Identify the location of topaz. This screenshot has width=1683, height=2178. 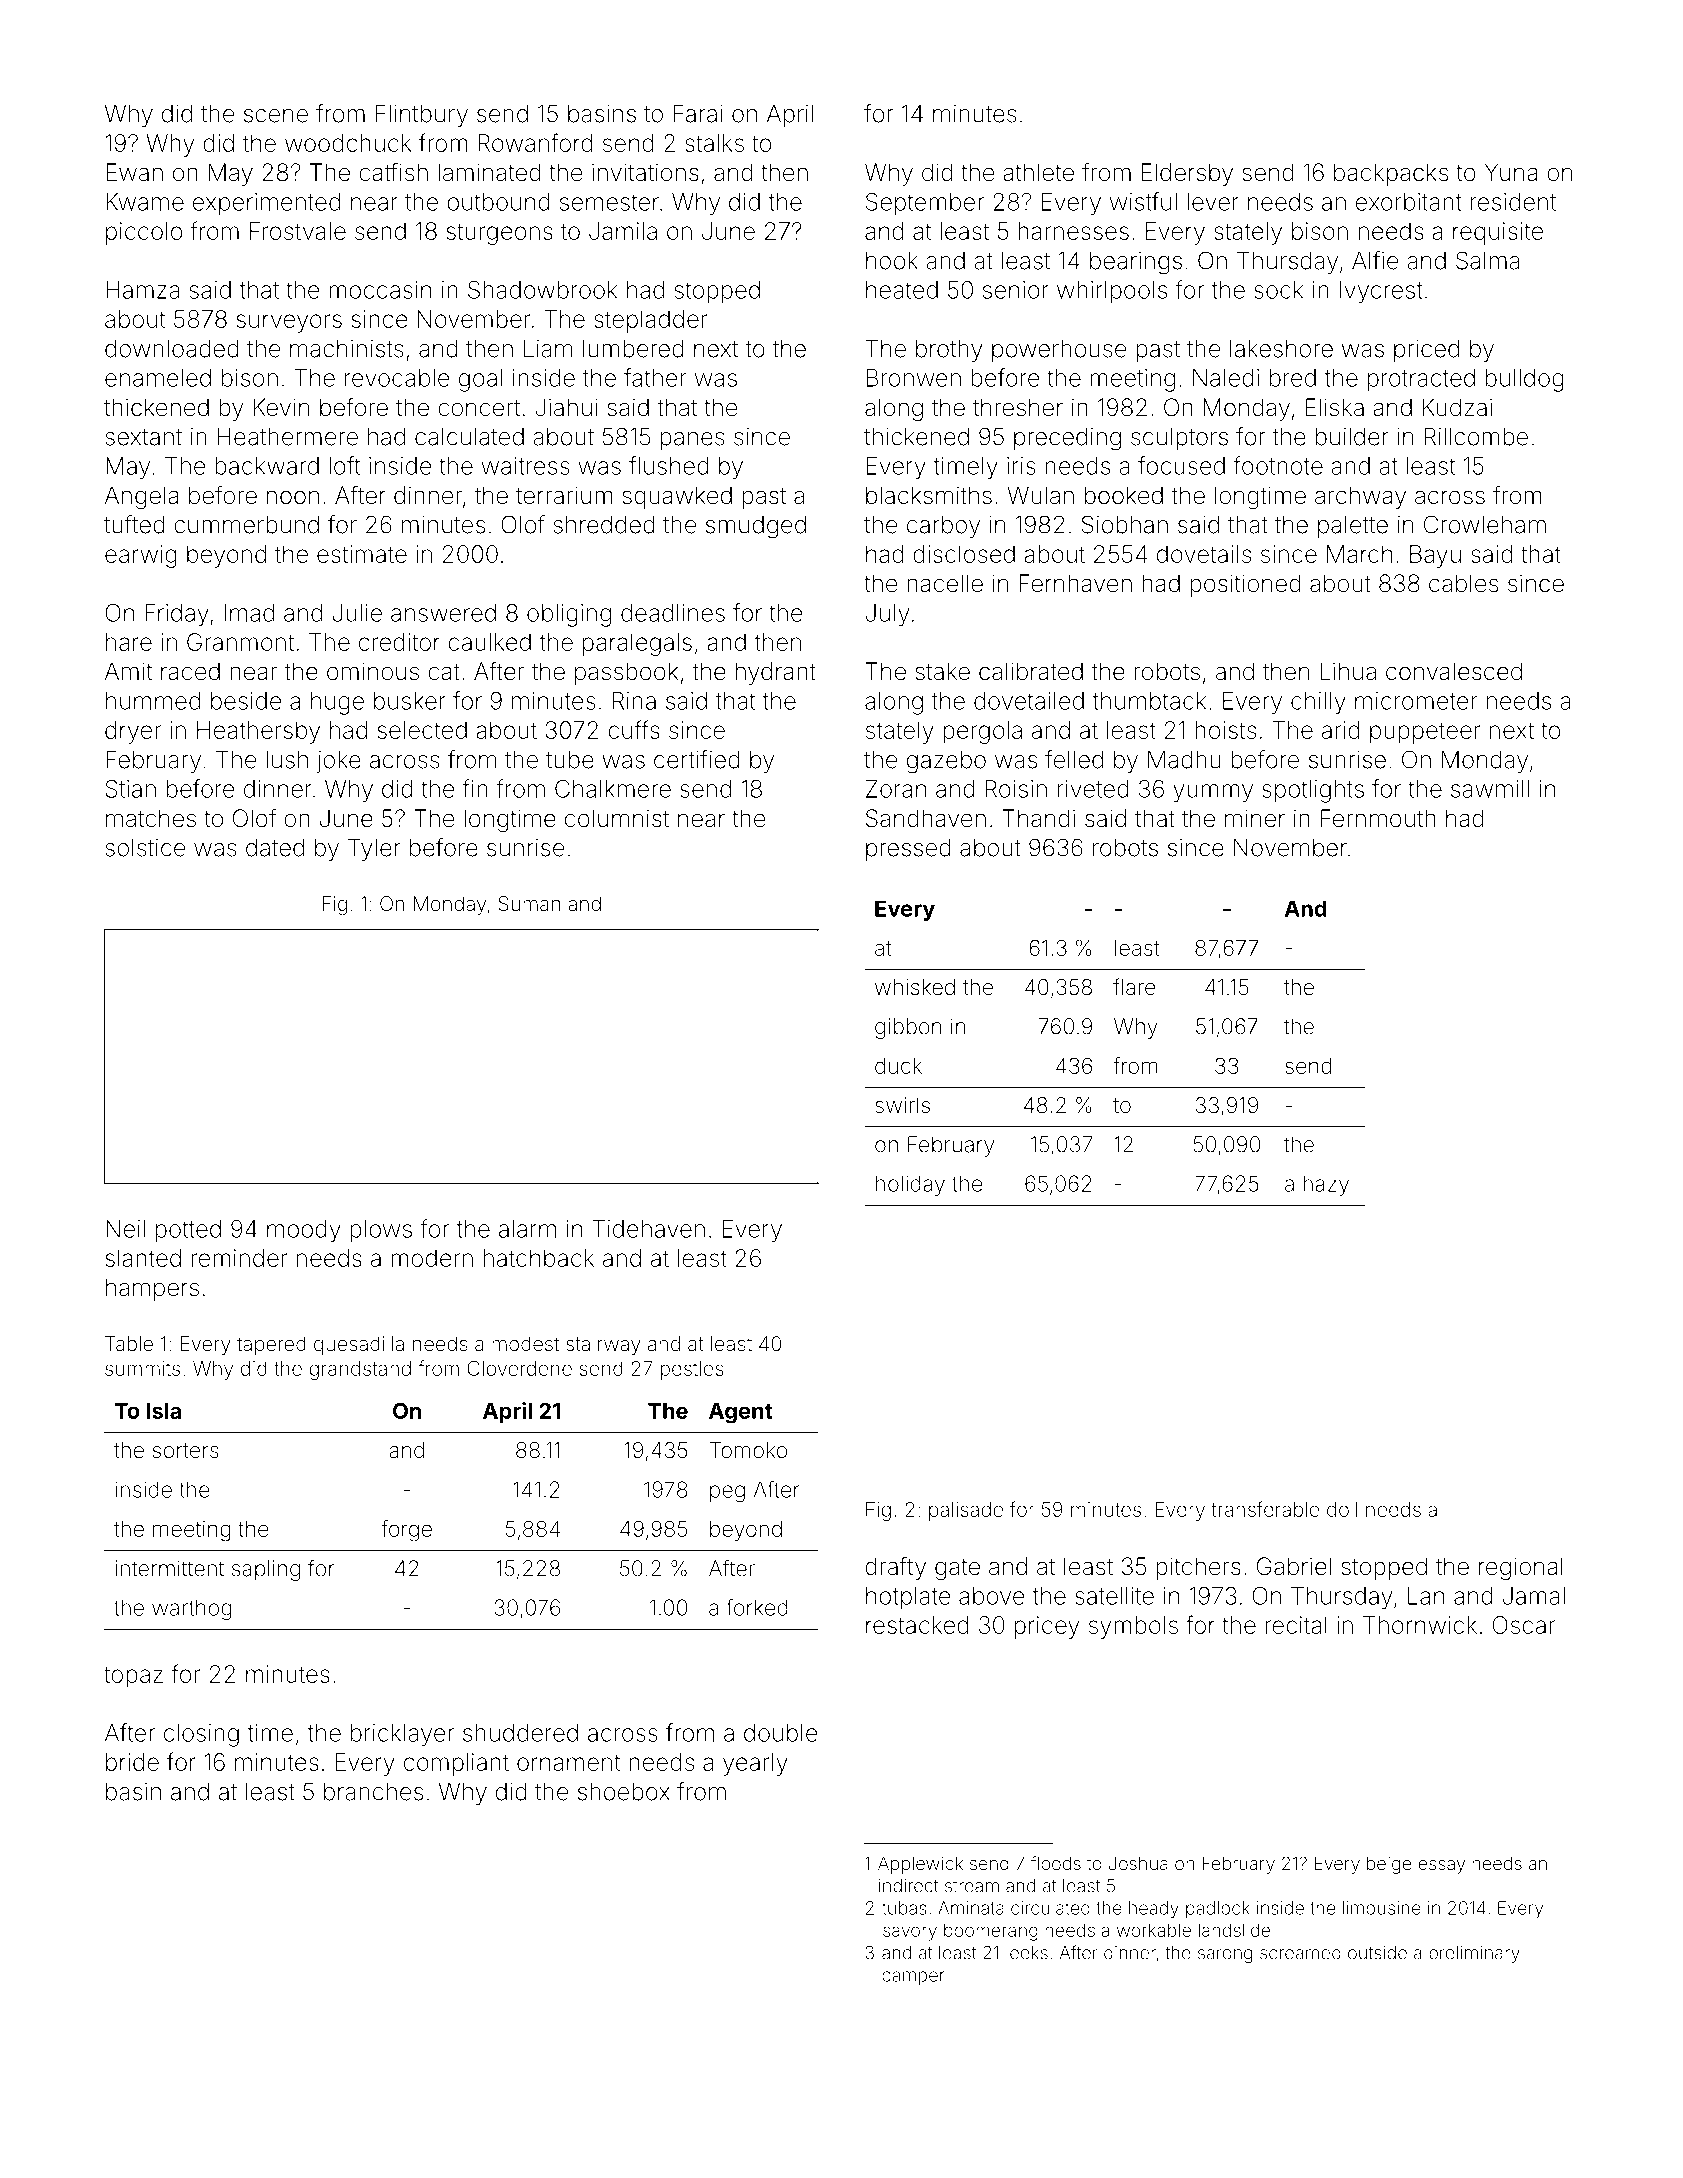
(133, 1677).
